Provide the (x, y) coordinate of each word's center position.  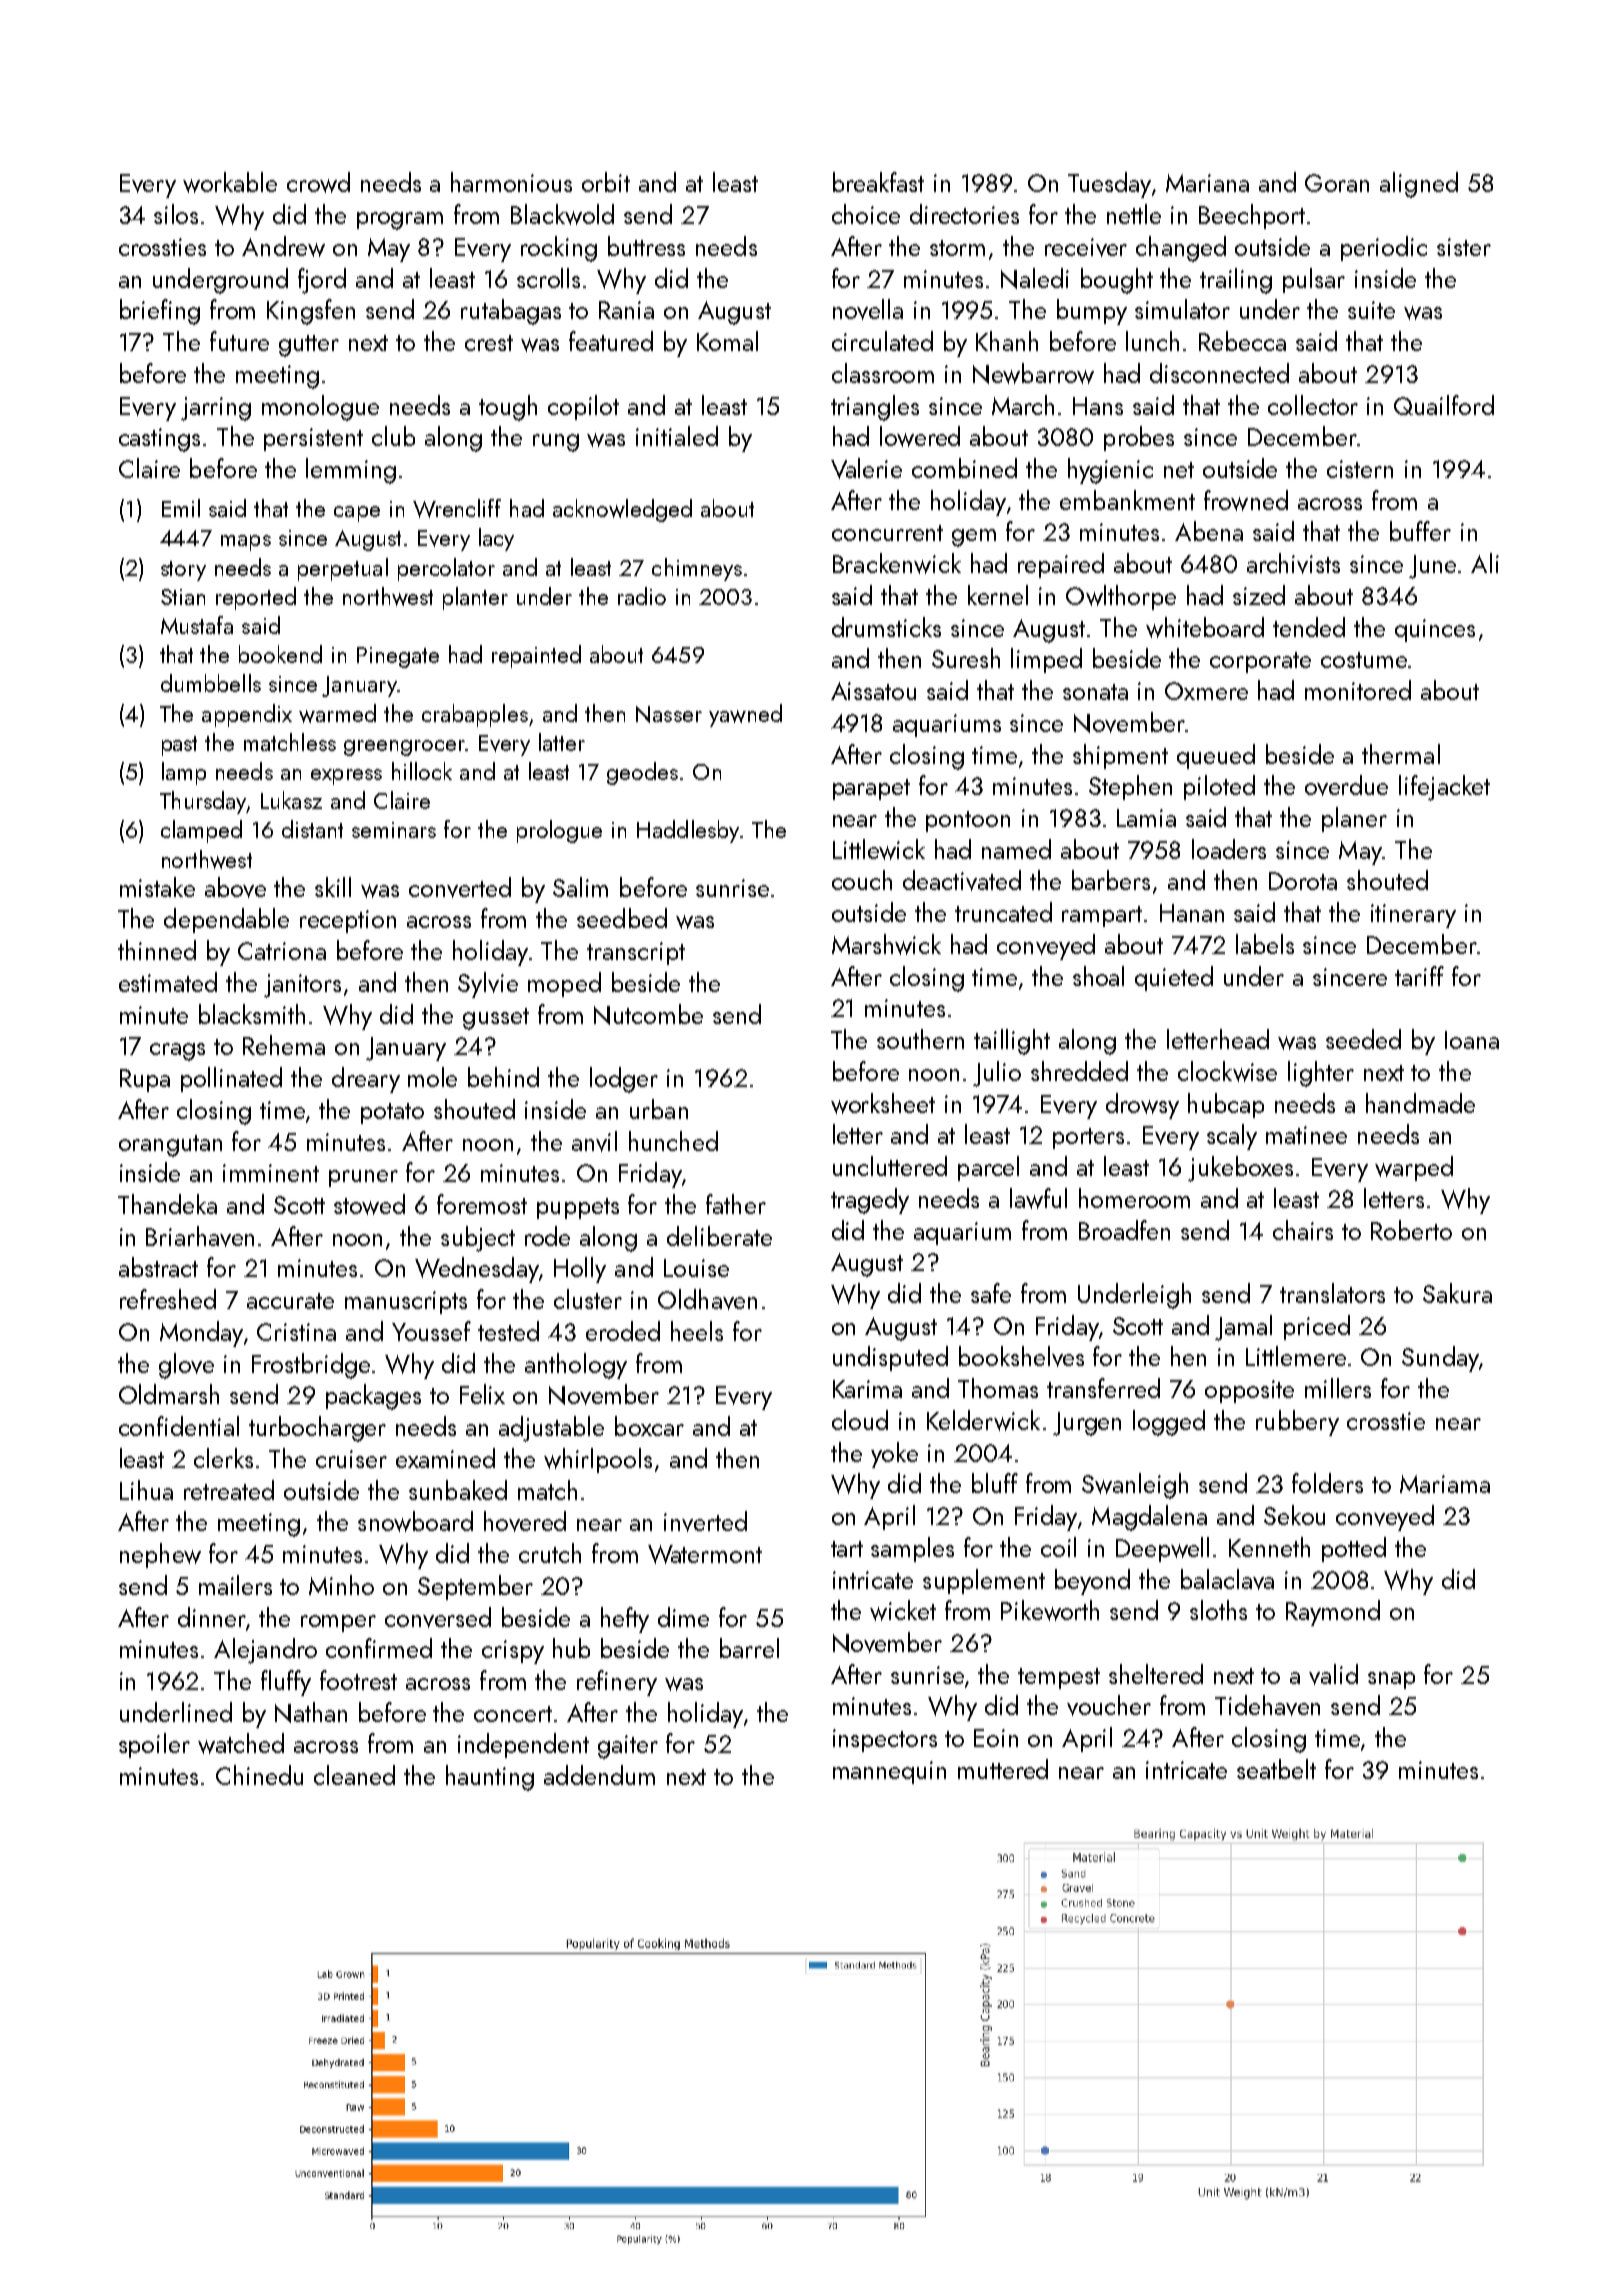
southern (920, 1039)
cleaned (354, 1775)
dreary (366, 1080)
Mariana (1207, 183)
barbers (1111, 880)
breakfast (878, 182)
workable (230, 182)
